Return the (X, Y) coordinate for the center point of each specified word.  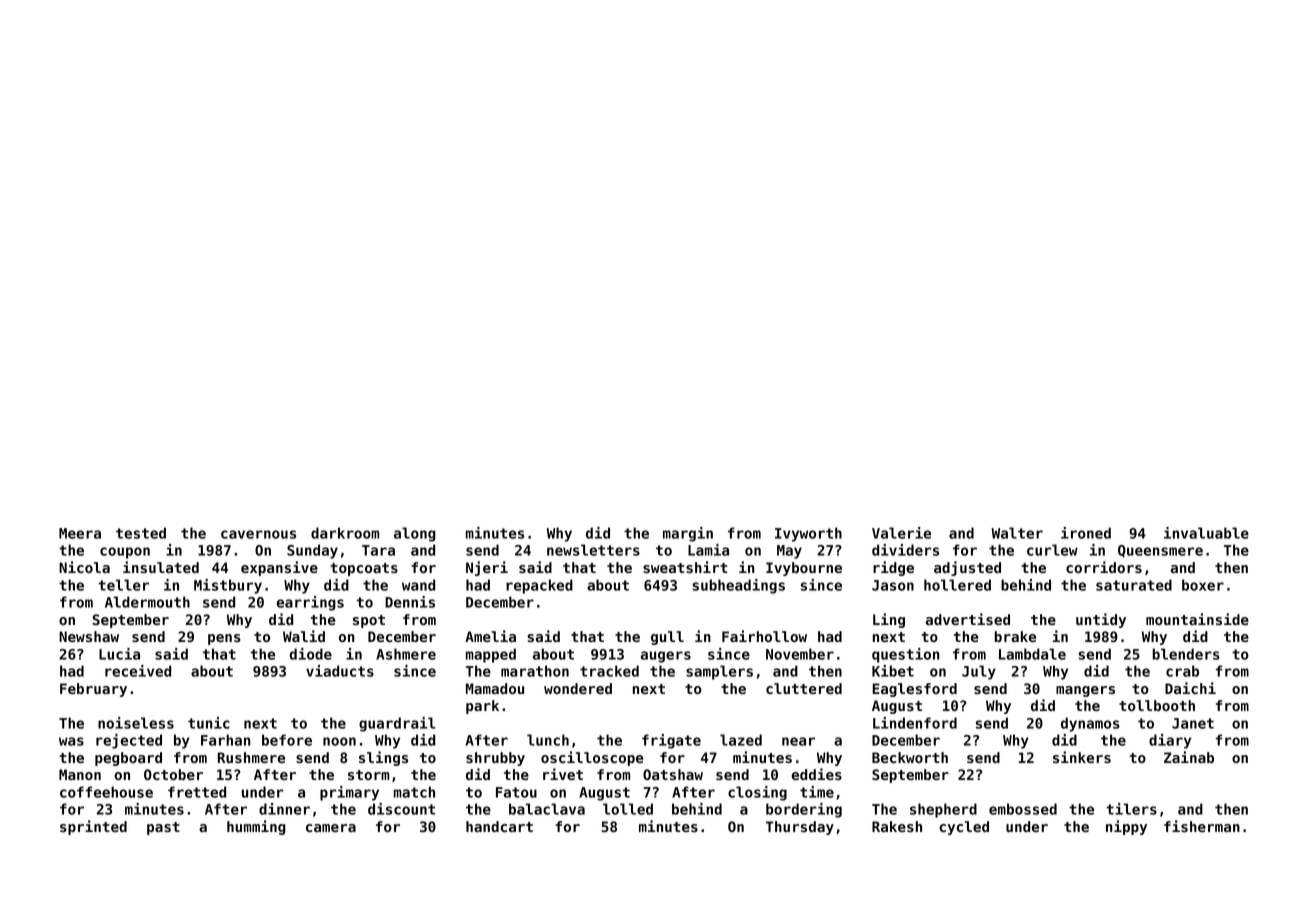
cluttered (804, 688)
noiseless (136, 723)
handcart (499, 826)
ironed (1086, 533)
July (979, 672)
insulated (161, 567)
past (163, 828)
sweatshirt (685, 567)
